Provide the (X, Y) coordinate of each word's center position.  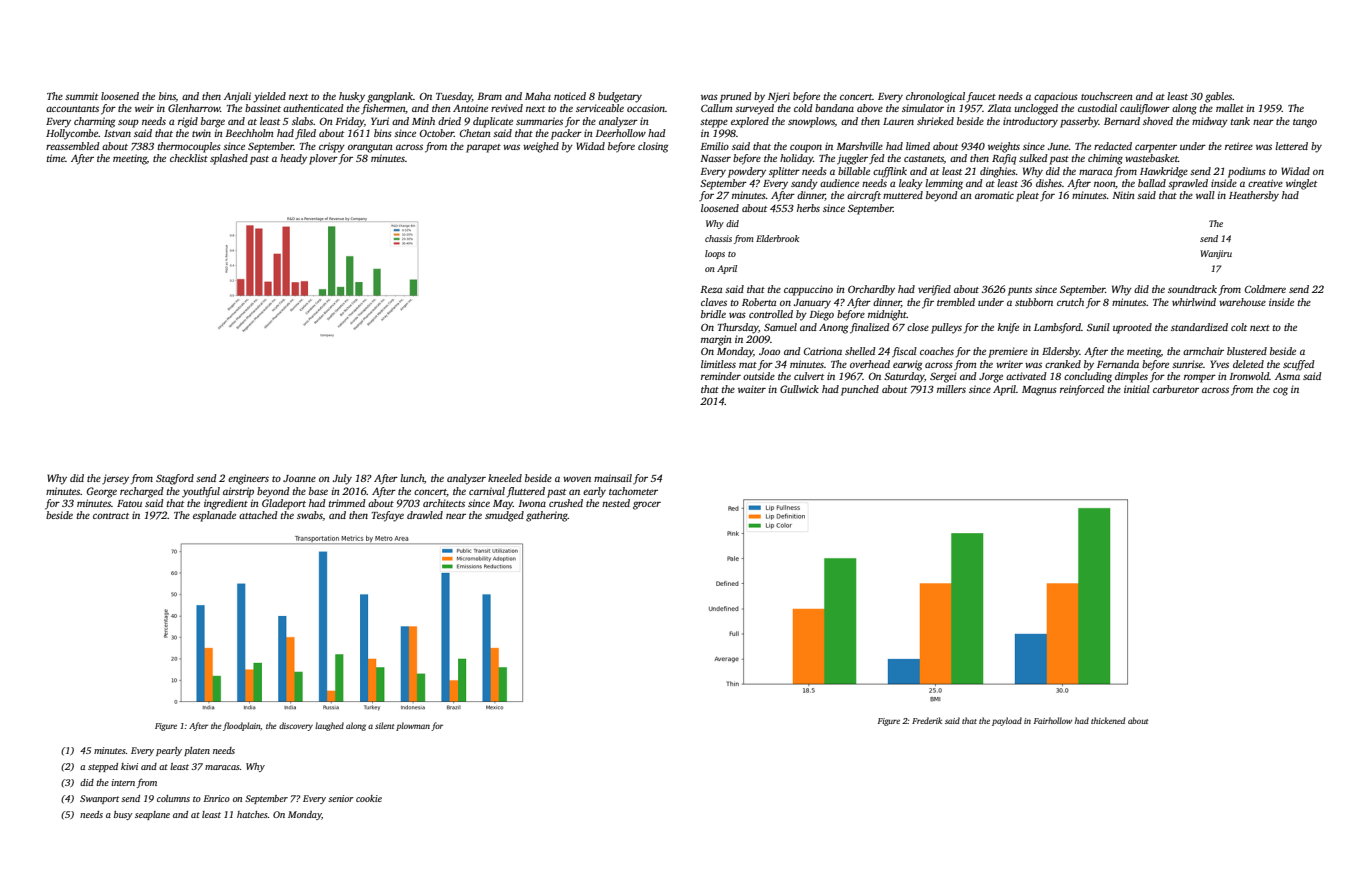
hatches (252, 814)
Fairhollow (1053, 720)
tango (1305, 123)
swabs (310, 515)
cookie (369, 798)
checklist (189, 158)
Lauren (898, 121)
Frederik (927, 720)
